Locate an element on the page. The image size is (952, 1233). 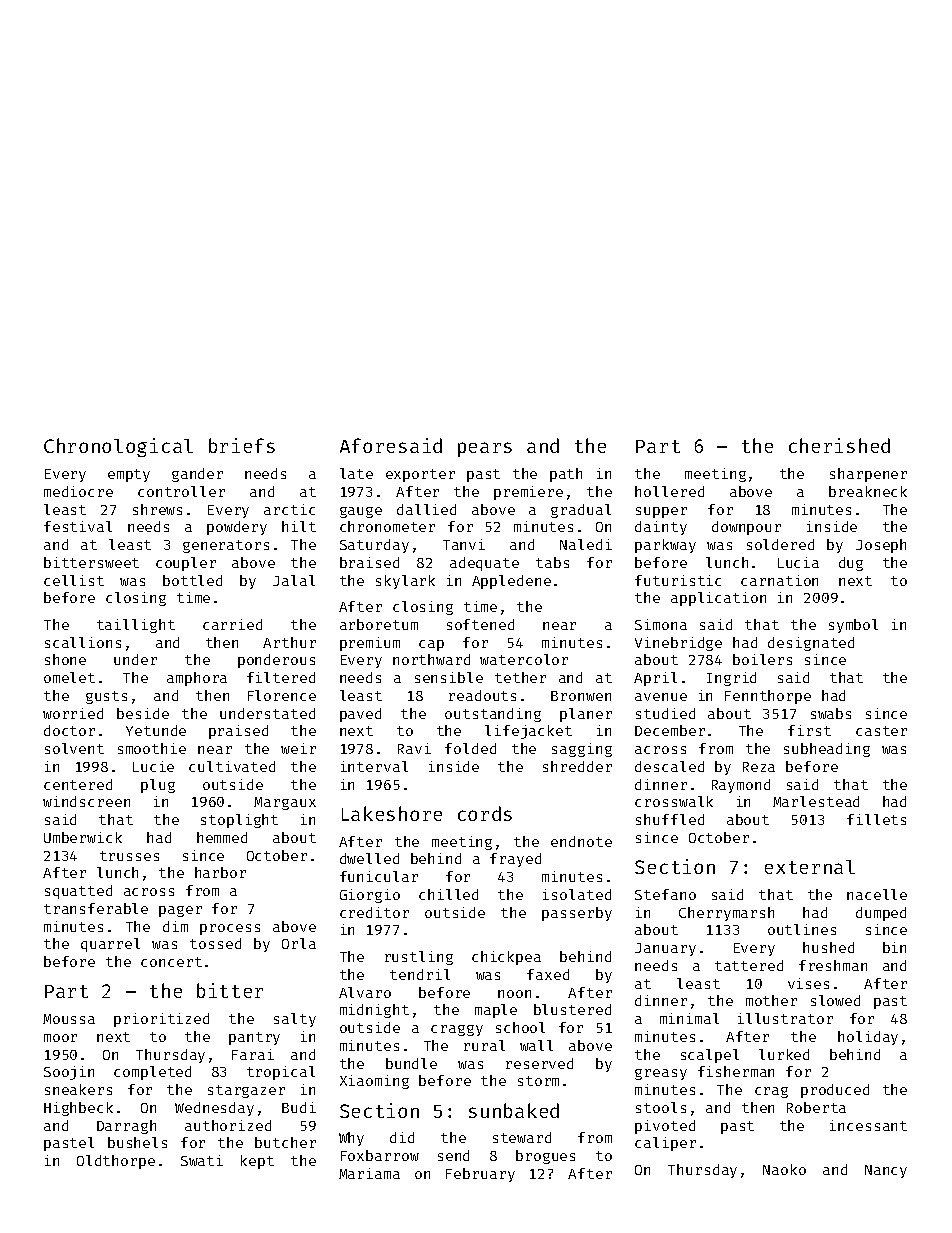
premiere is located at coordinates (528, 493).
